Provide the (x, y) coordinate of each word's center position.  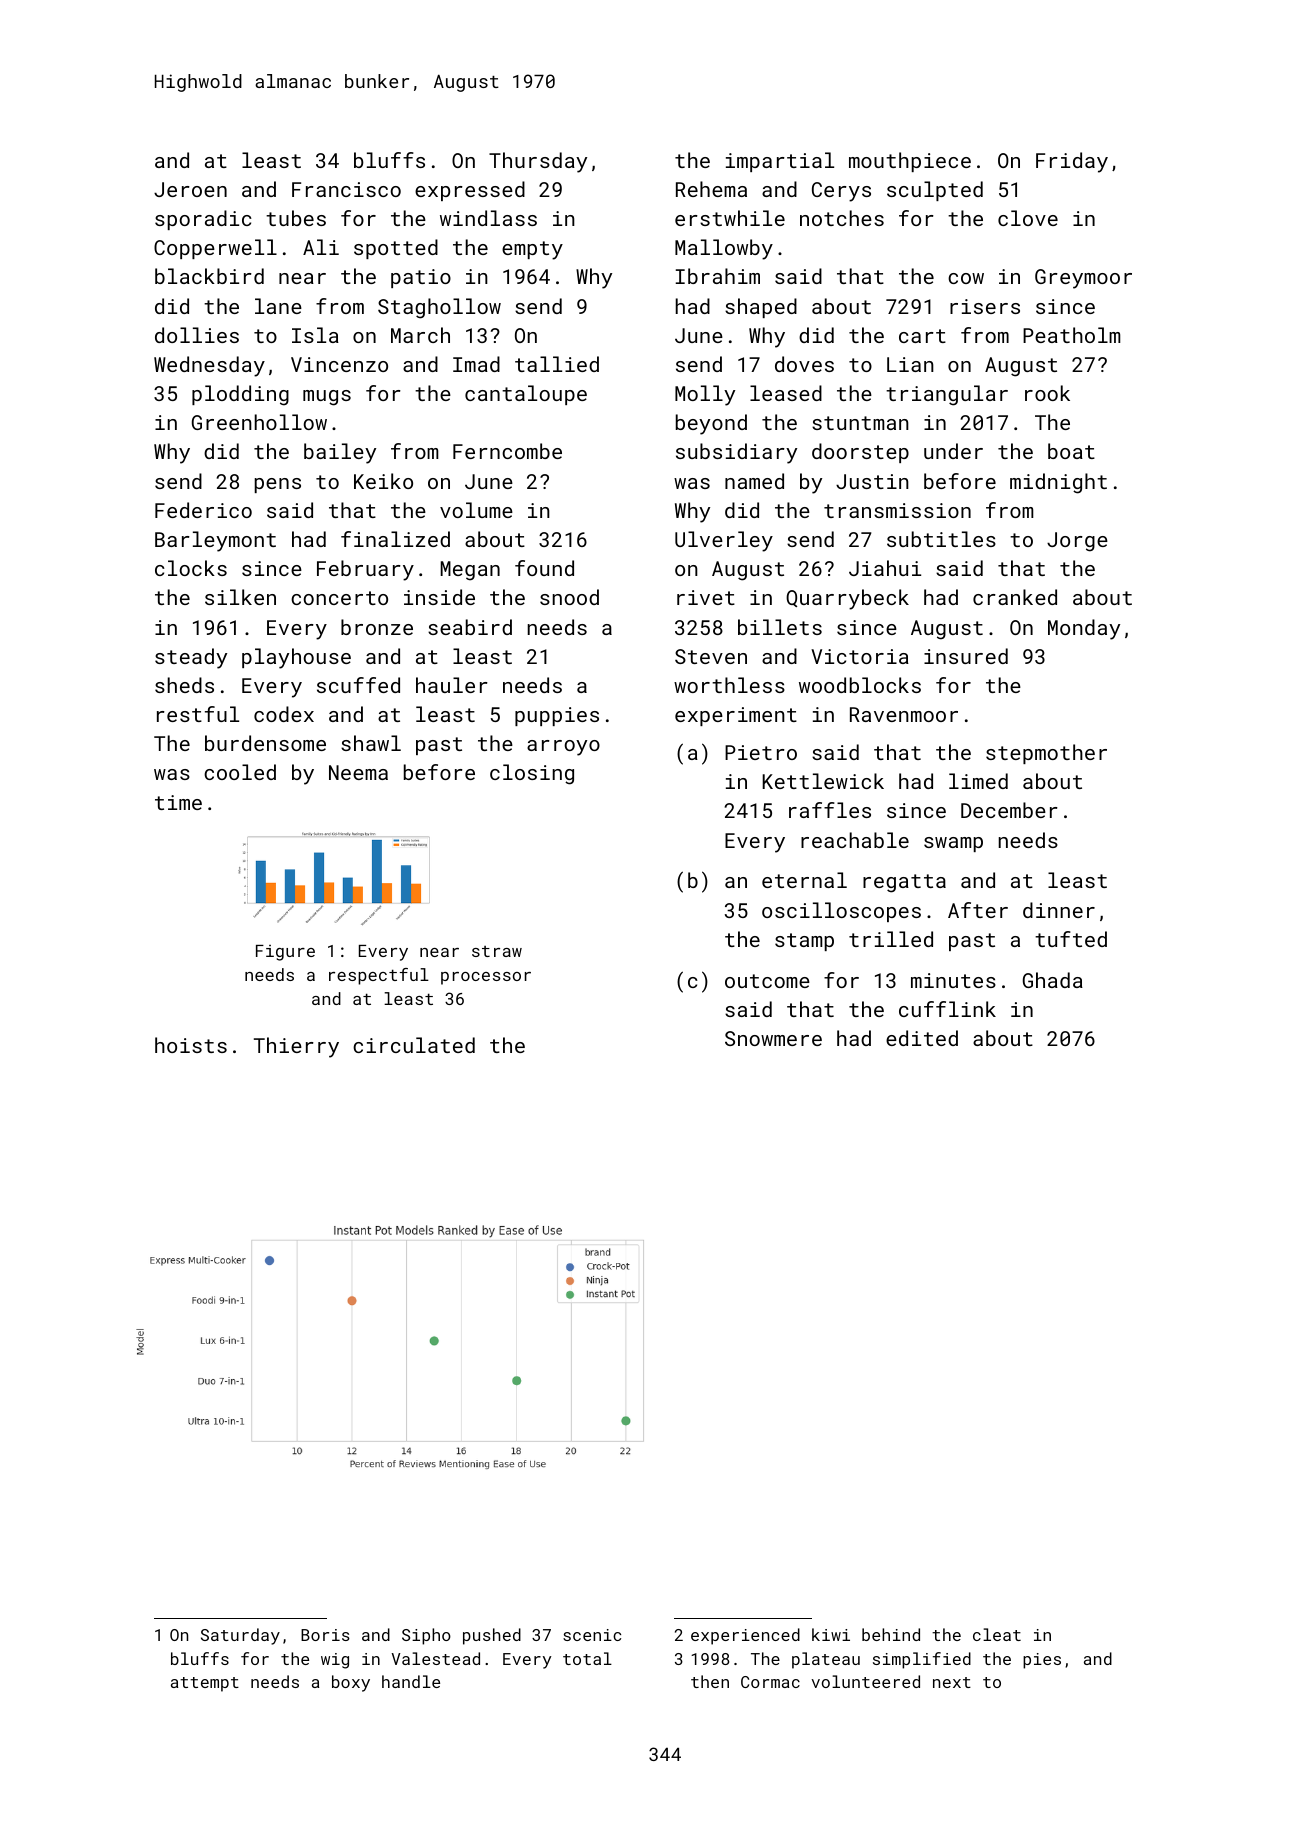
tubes (296, 218)
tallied (557, 364)
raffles (830, 810)
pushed (492, 1636)
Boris (325, 1635)
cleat (997, 1634)
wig (335, 1661)
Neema (358, 772)
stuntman (860, 423)
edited (922, 1038)
